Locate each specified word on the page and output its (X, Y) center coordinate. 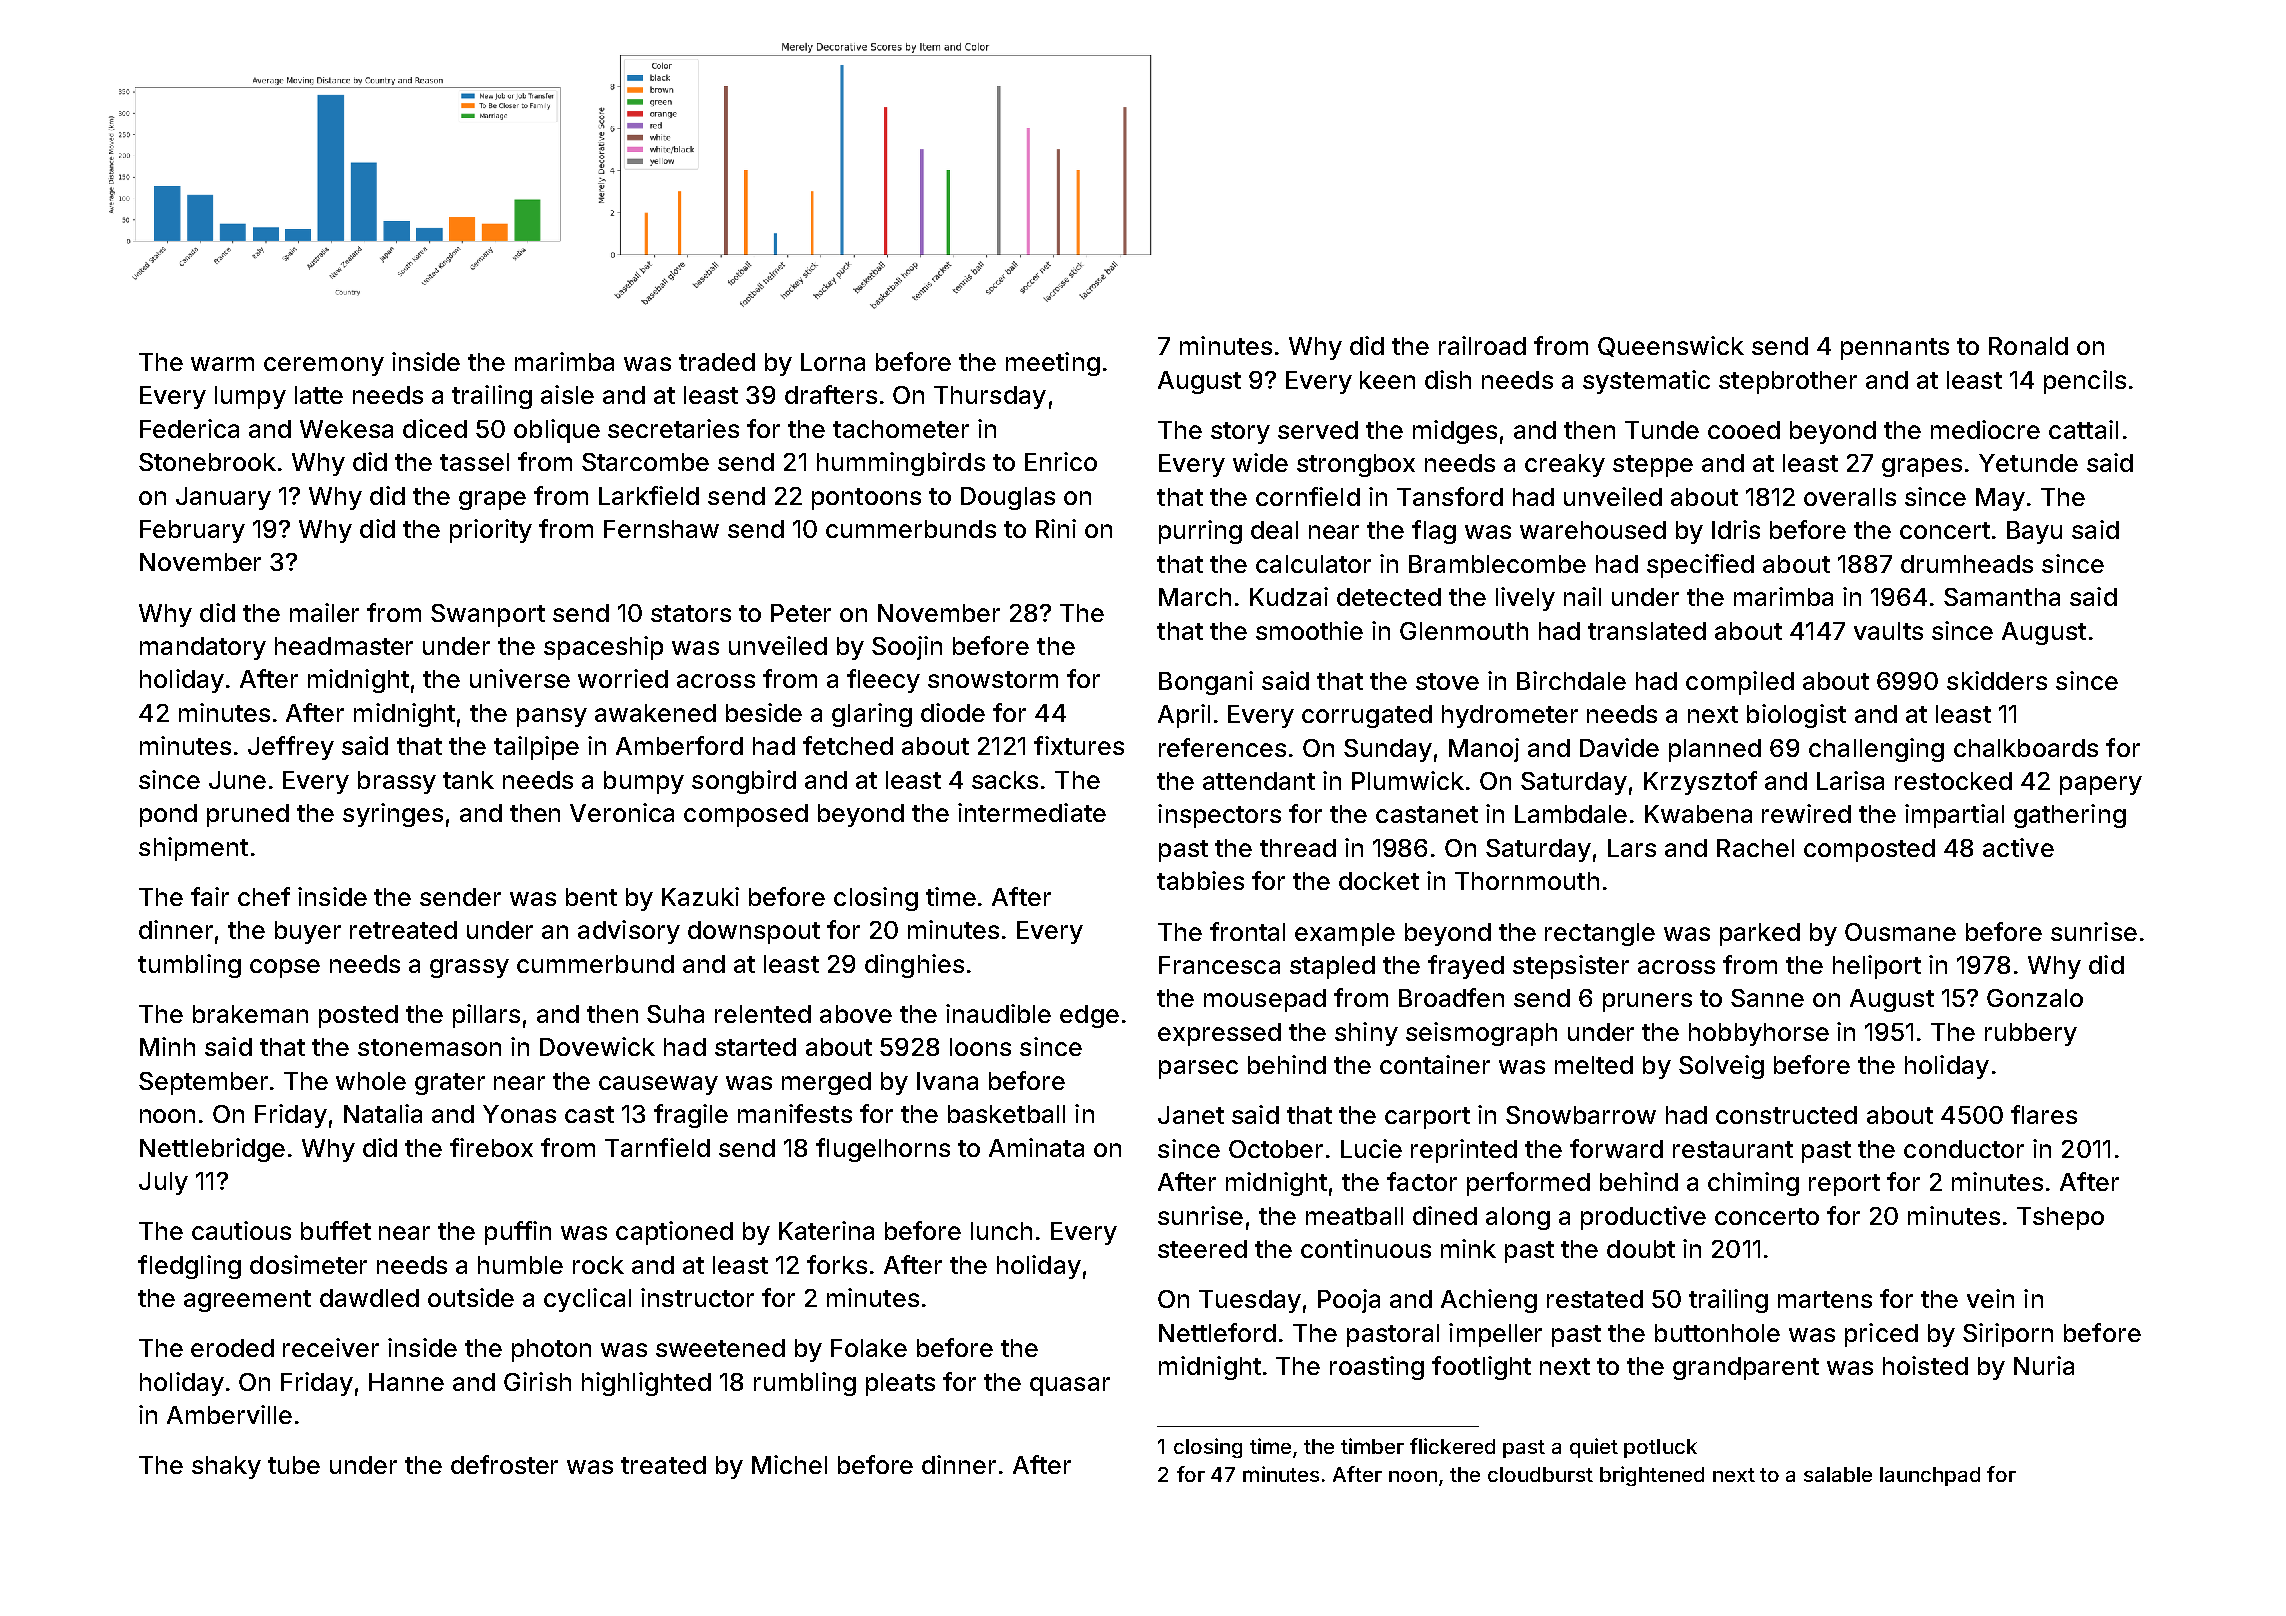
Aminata (1036, 1147)
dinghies (914, 966)
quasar (1070, 1386)
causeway (658, 1085)
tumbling (189, 966)
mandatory (203, 648)
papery (2101, 785)
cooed (1744, 430)
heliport (1877, 967)
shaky (226, 1467)
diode (953, 712)
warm (222, 364)
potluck (1660, 1448)
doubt (1641, 1249)
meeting (1053, 364)
